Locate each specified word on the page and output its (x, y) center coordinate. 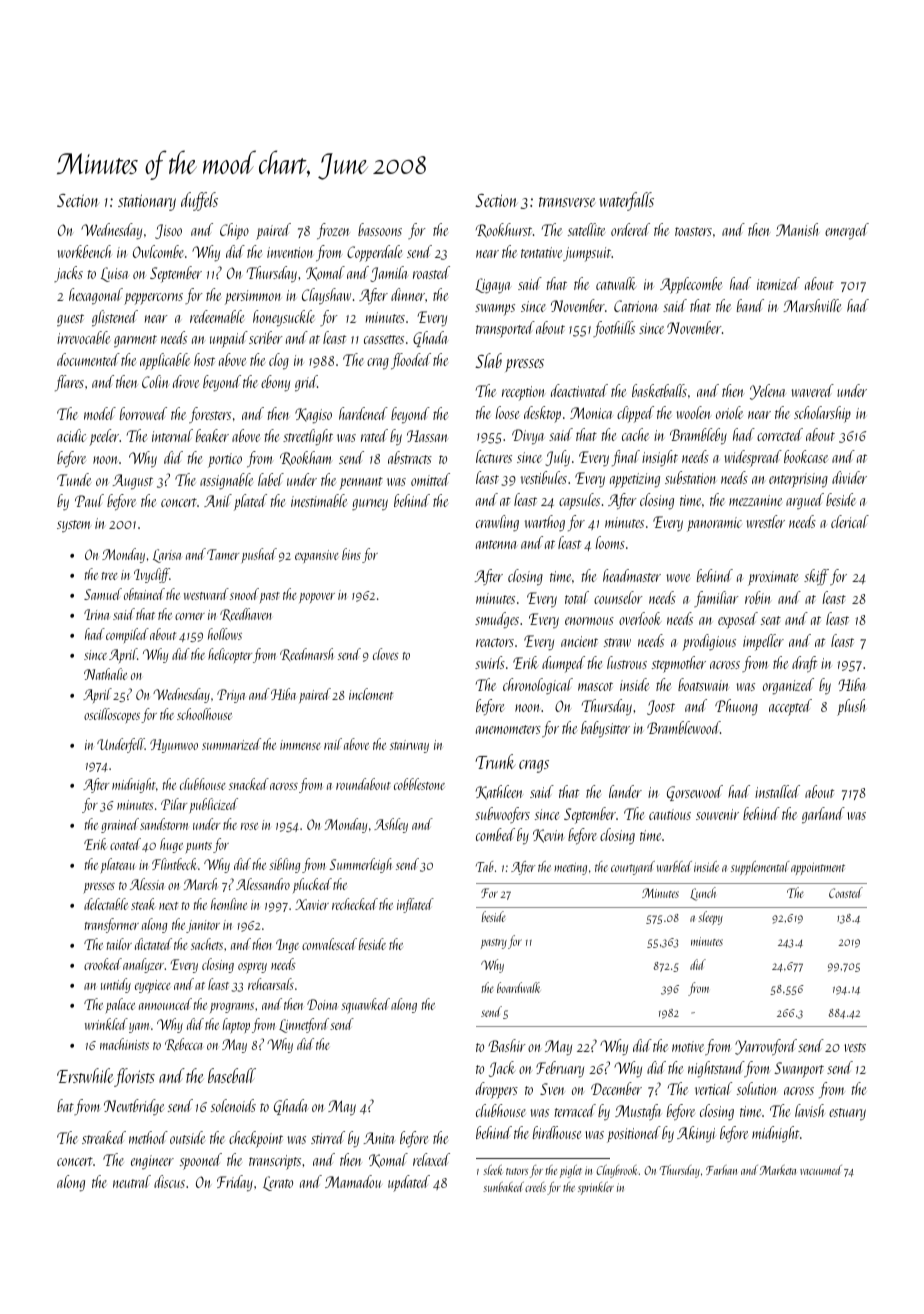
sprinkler (596, 1188)
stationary (147, 202)
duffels (199, 201)
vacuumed (821, 1170)
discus (169, 1181)
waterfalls (626, 201)
